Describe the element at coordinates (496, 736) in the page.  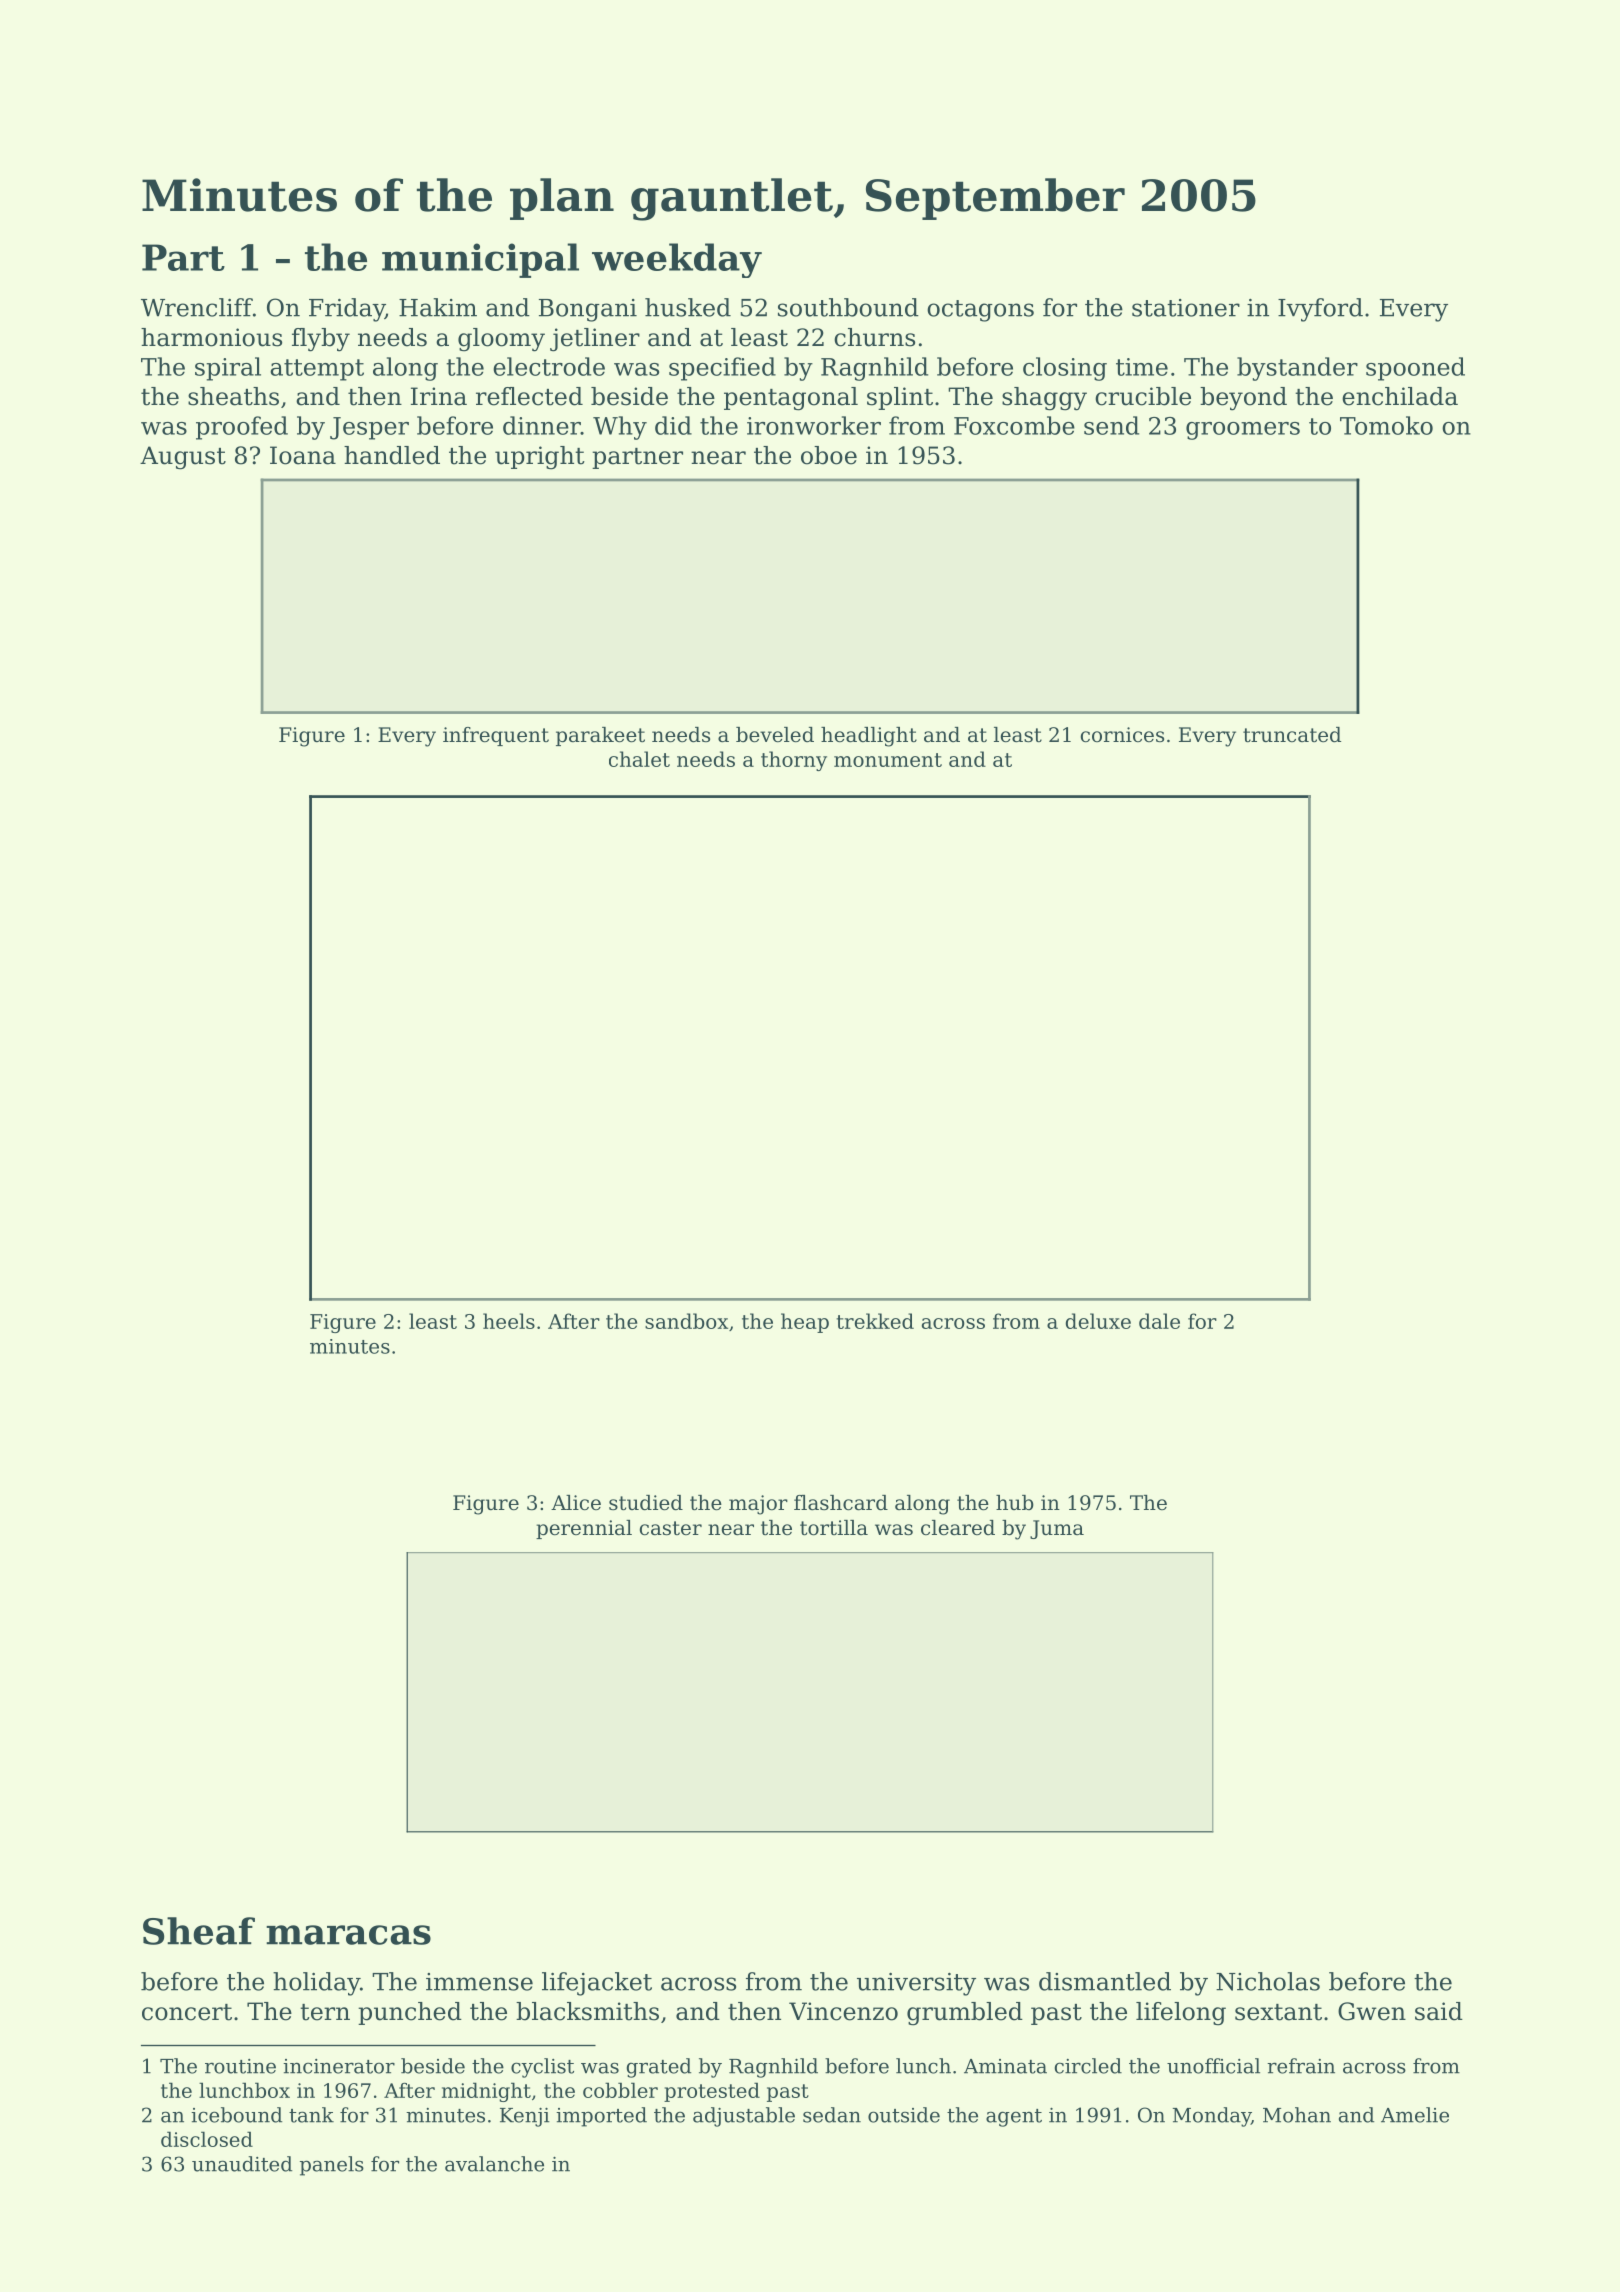
I see `infrequent` at that location.
